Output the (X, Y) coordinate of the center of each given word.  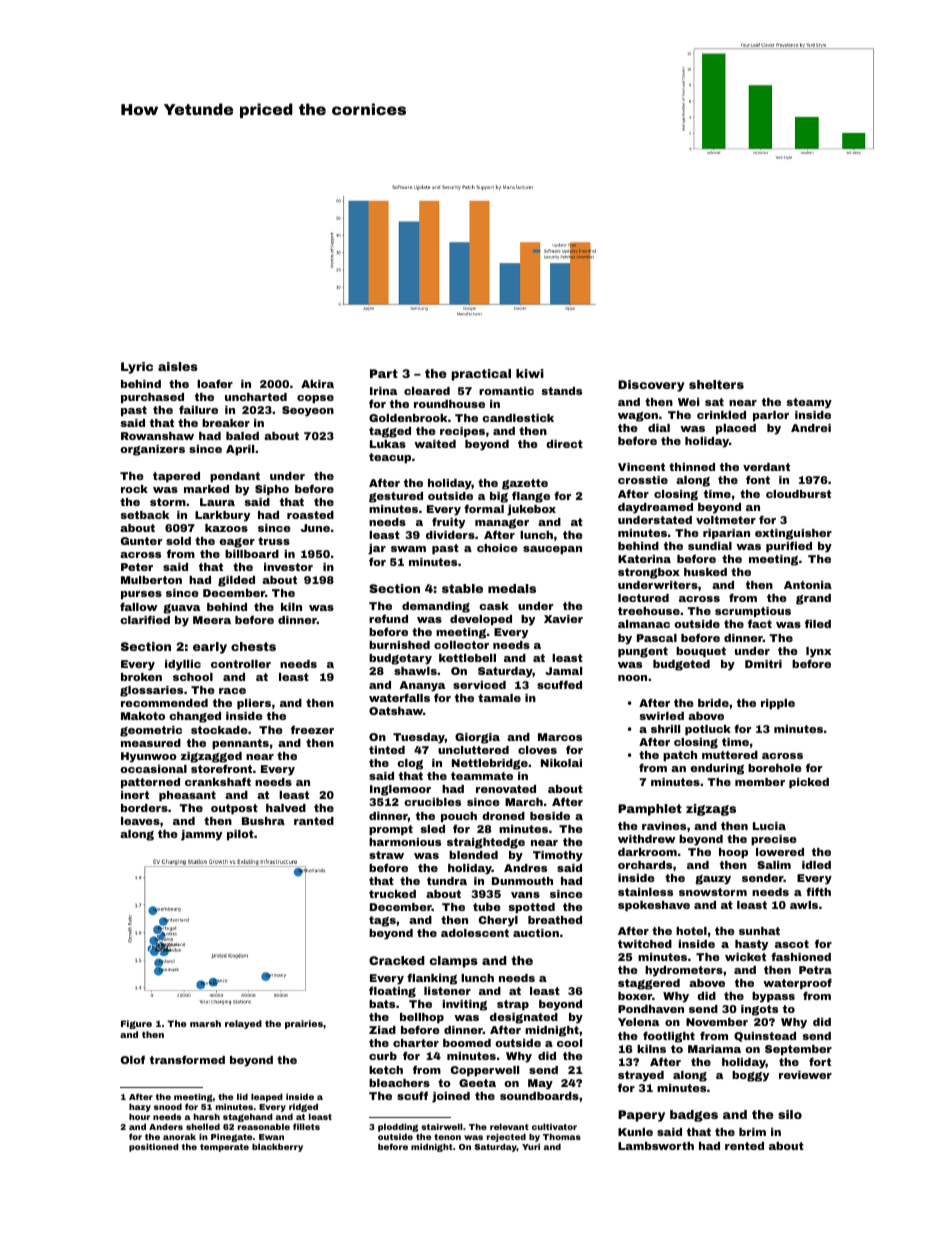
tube (487, 907)
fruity (448, 523)
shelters (716, 384)
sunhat (759, 931)
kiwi (530, 373)
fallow (138, 606)
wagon (638, 417)
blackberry (277, 1147)
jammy (201, 835)
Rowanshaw (157, 436)
